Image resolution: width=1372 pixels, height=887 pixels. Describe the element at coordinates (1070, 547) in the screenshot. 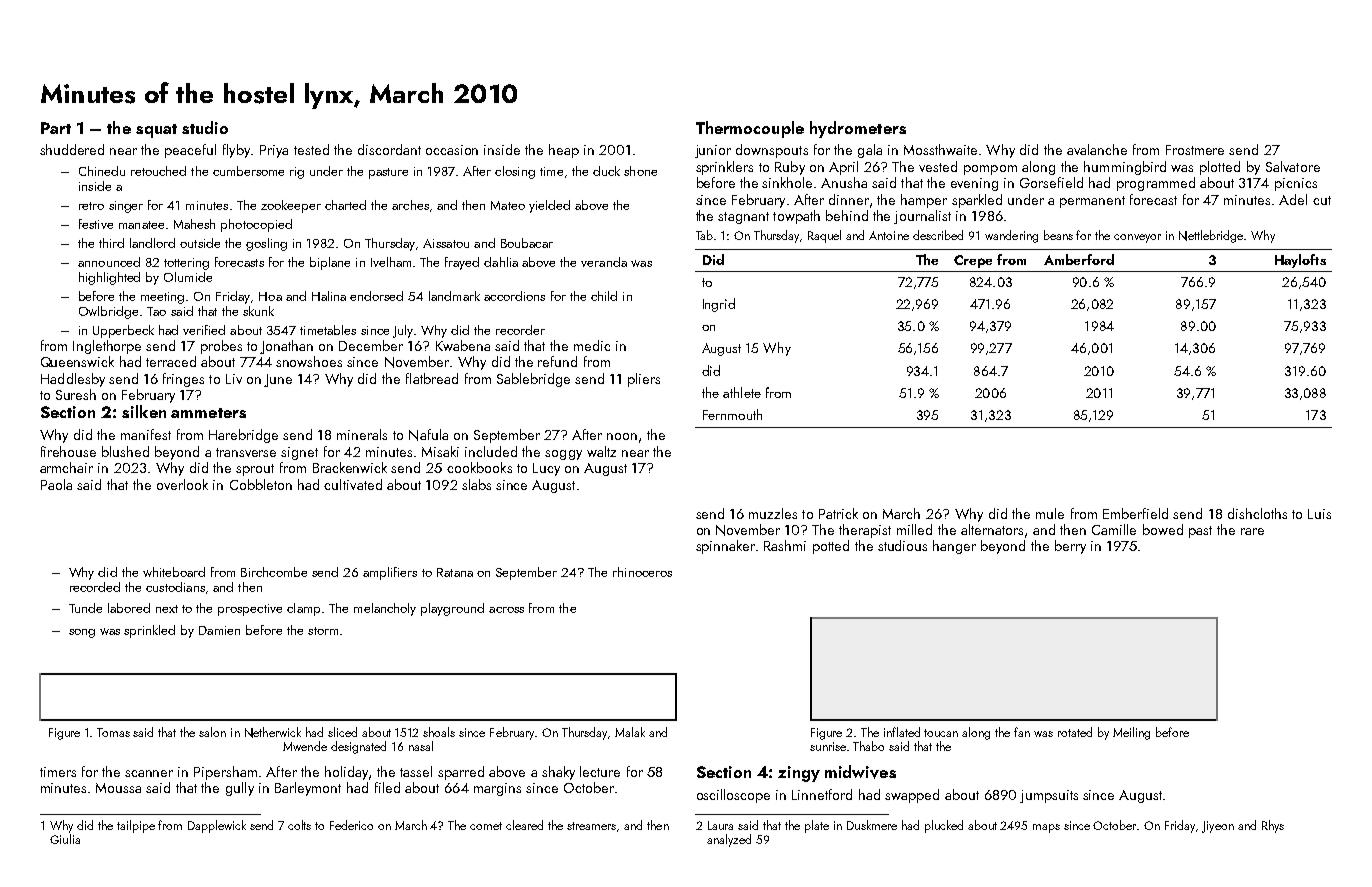

I see `berry` at that location.
